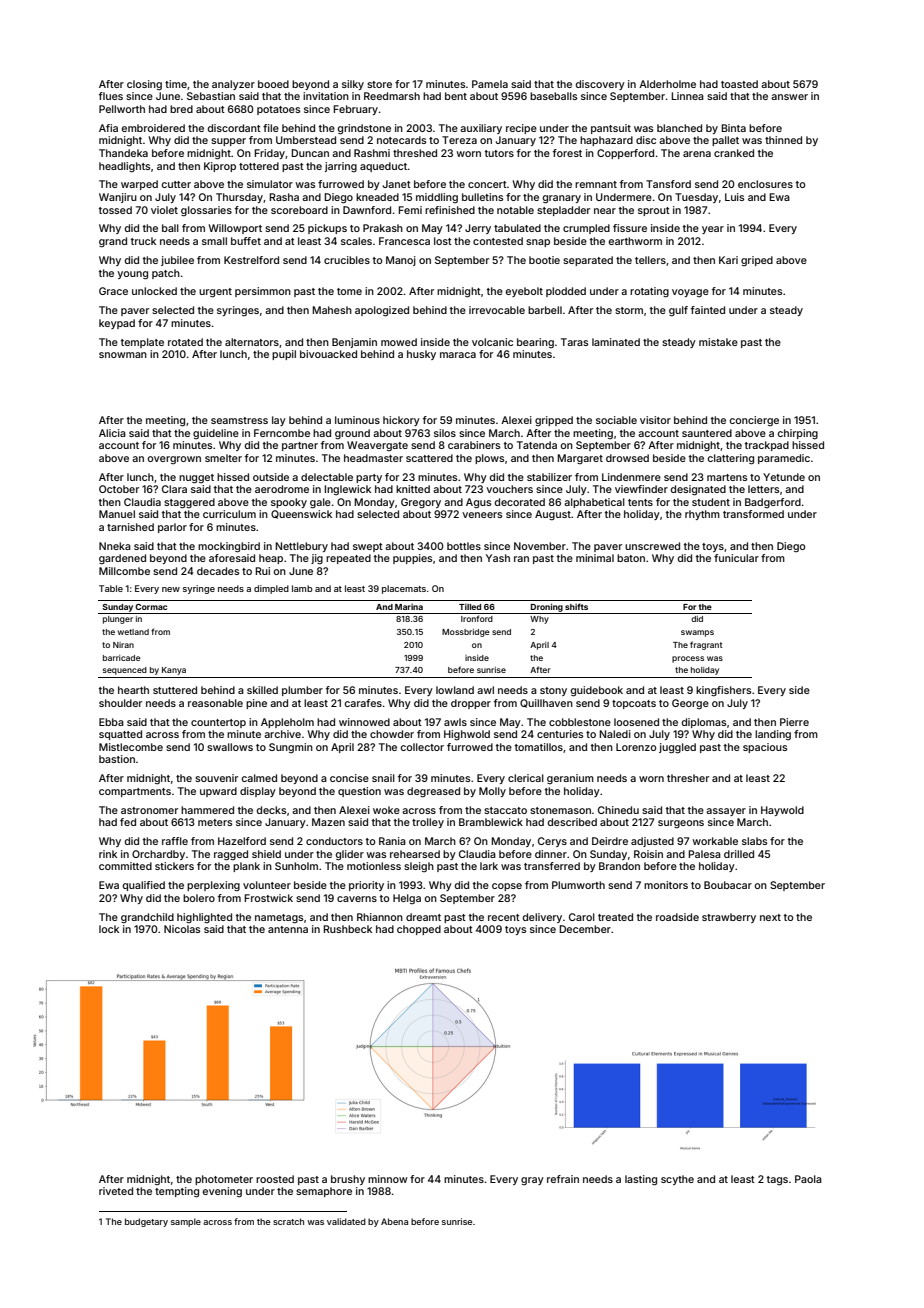 This image has height=1308, width=924. What do you see at coordinates (111, 96) in the image?
I see `flues` at bounding box center [111, 96].
